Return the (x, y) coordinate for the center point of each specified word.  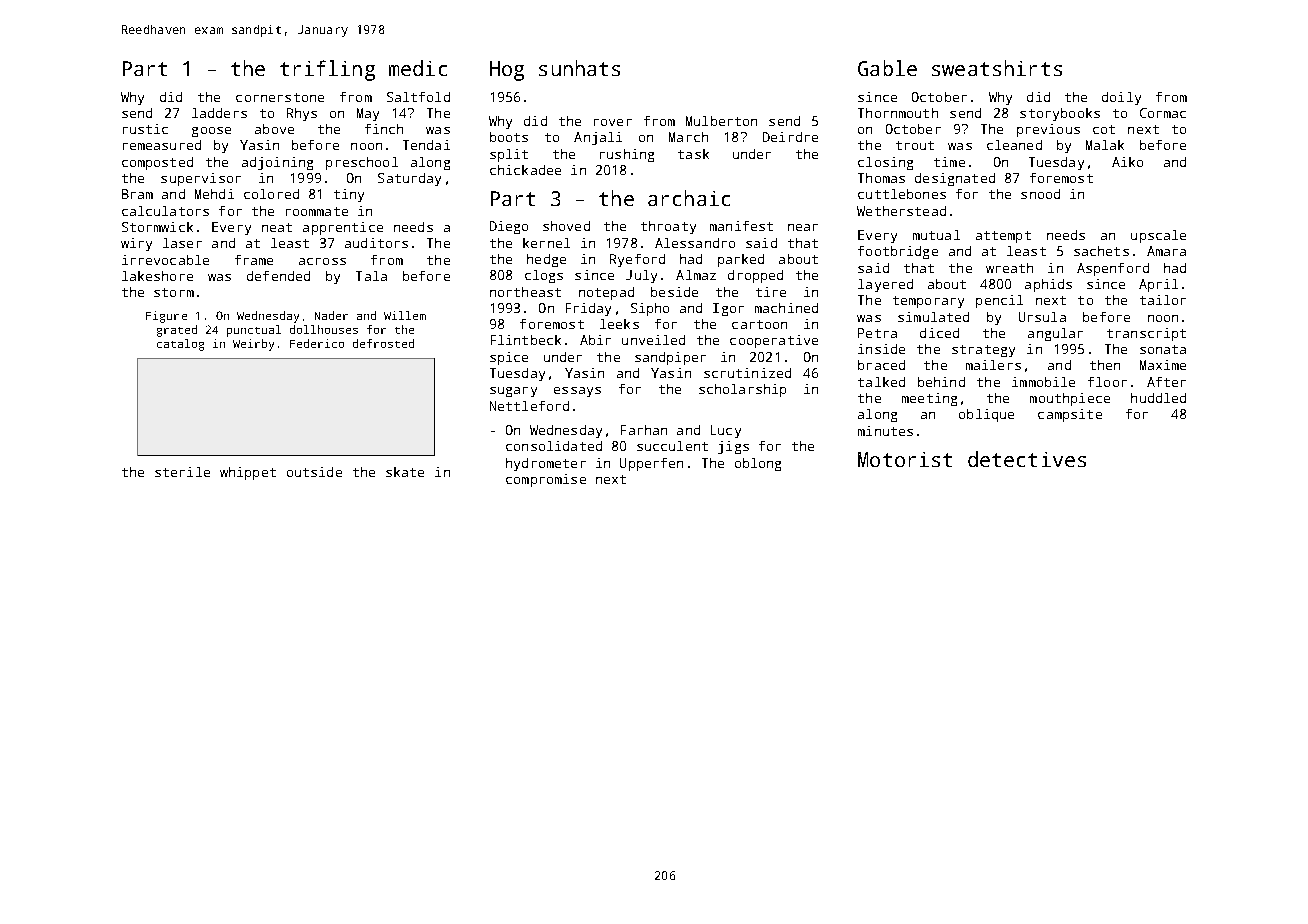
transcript (1146, 334)
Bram (137, 194)
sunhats (579, 68)
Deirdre (790, 137)
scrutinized (747, 373)
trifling (327, 70)
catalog (180, 345)
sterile (182, 472)
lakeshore (157, 276)
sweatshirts (997, 68)
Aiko (1127, 162)
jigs (733, 447)
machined (786, 308)
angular (1055, 334)
